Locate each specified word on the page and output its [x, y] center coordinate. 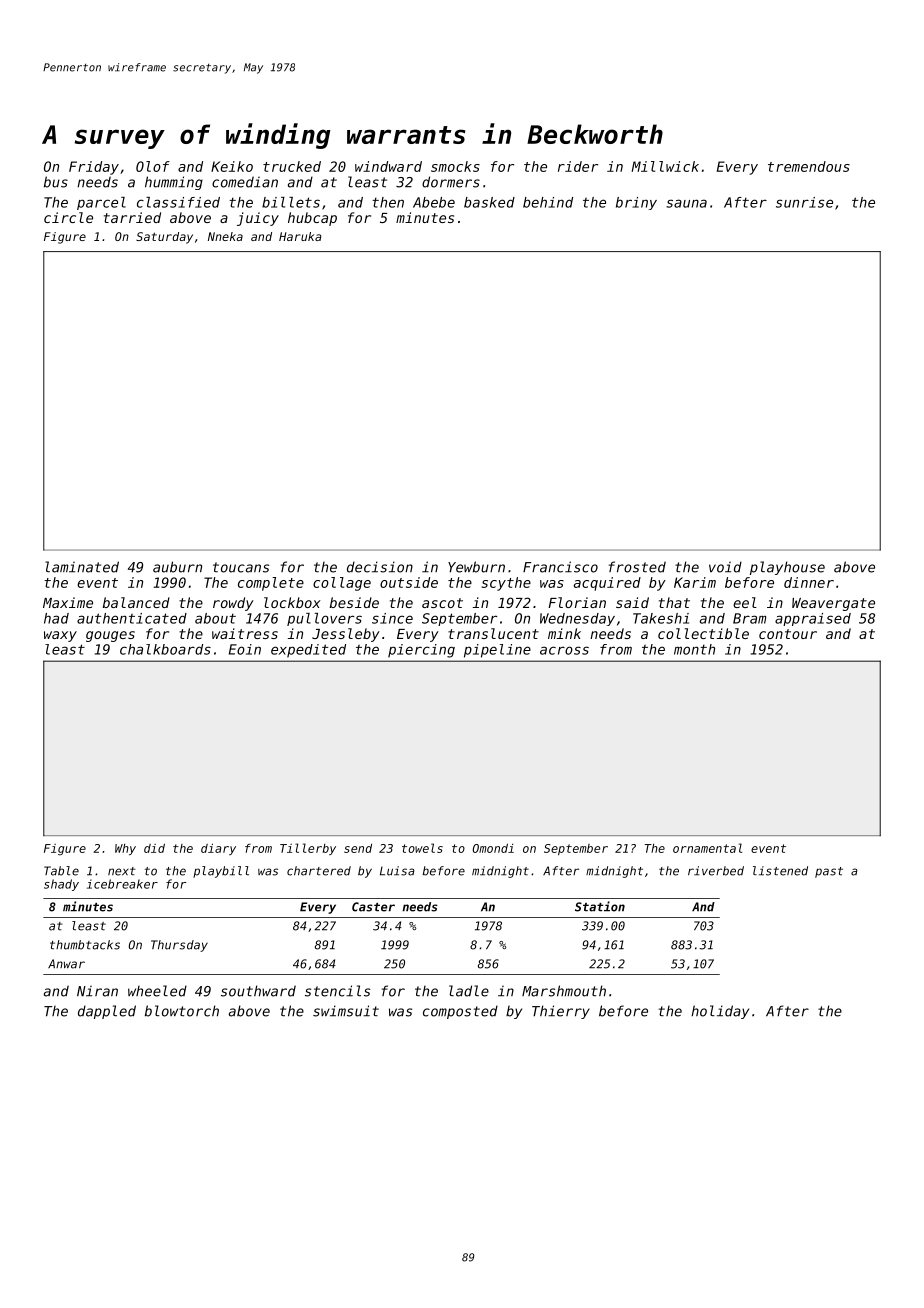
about [215, 618]
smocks [455, 166]
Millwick [665, 166]
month [694, 649]
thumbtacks [85, 945]
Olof [153, 166]
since [392, 618]
